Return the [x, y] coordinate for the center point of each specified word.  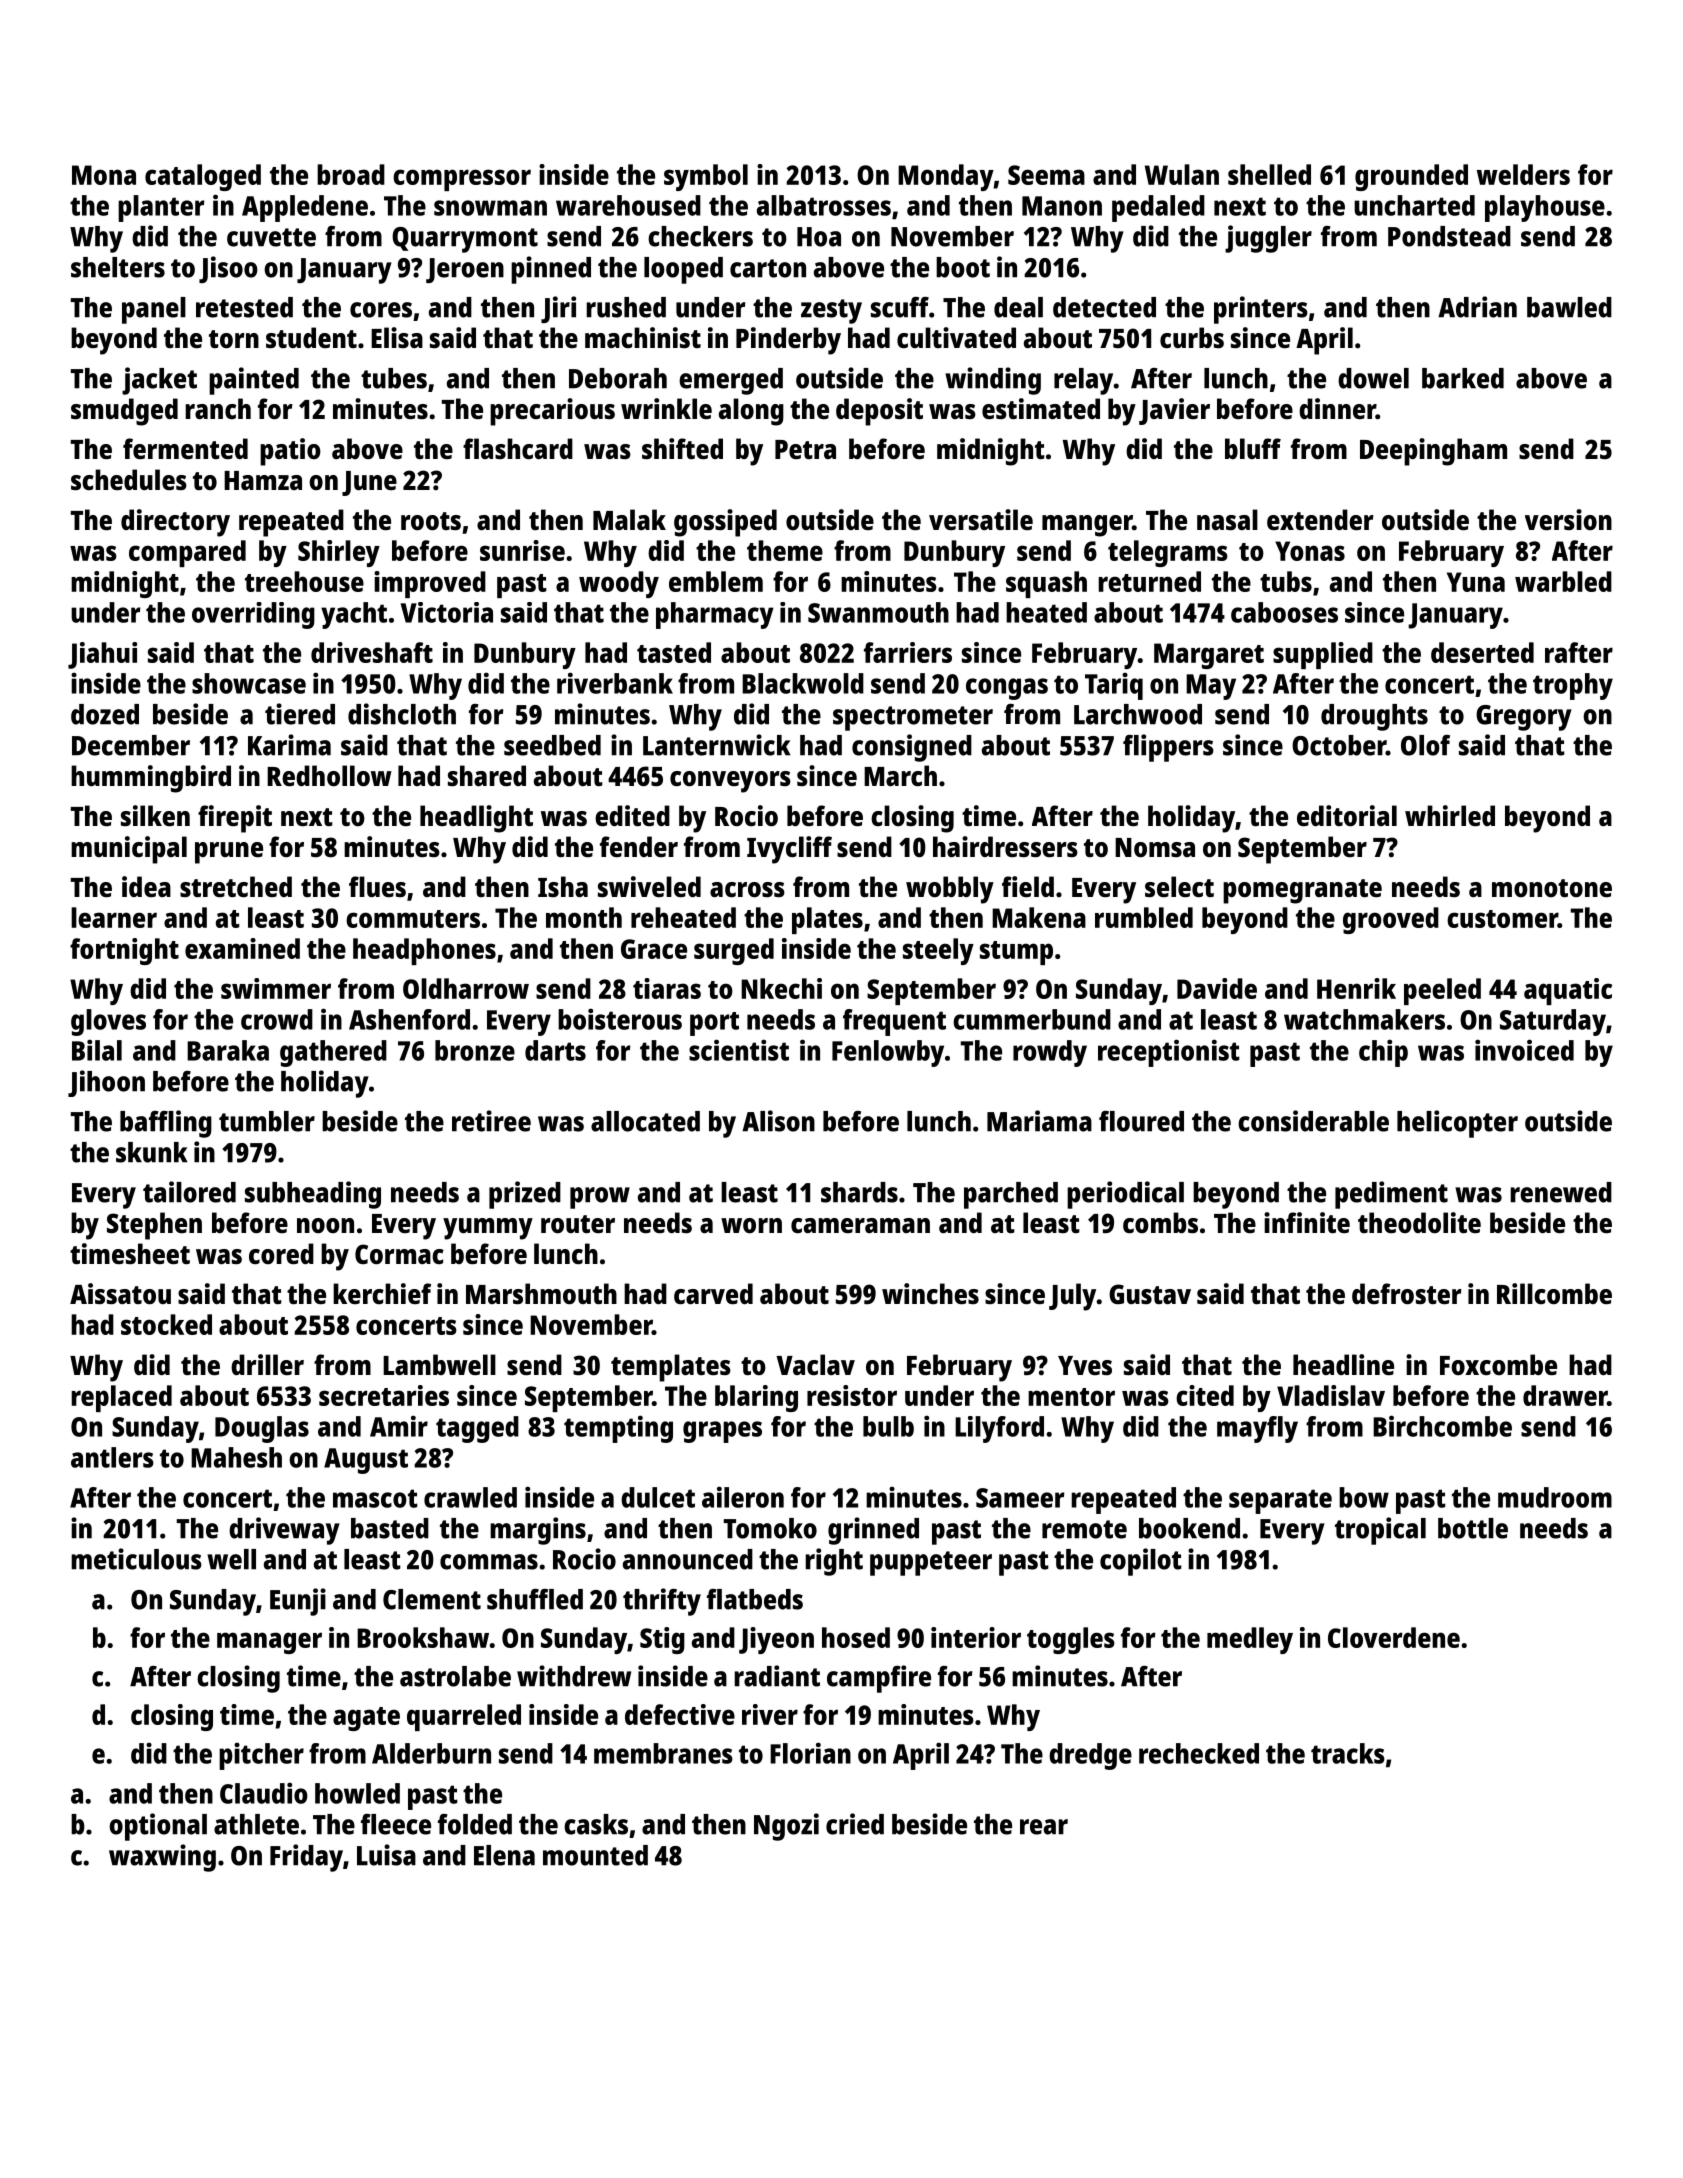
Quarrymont [465, 240]
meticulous [136, 1559]
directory [175, 523]
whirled [1450, 815]
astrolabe [455, 1676]
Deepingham [1433, 452]
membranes [663, 1753]
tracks [1348, 1753]
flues [377, 886]
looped [683, 270]
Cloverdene [1394, 1637]
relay [1083, 381]
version [1568, 520]
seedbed [552, 745]
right [834, 1562]
